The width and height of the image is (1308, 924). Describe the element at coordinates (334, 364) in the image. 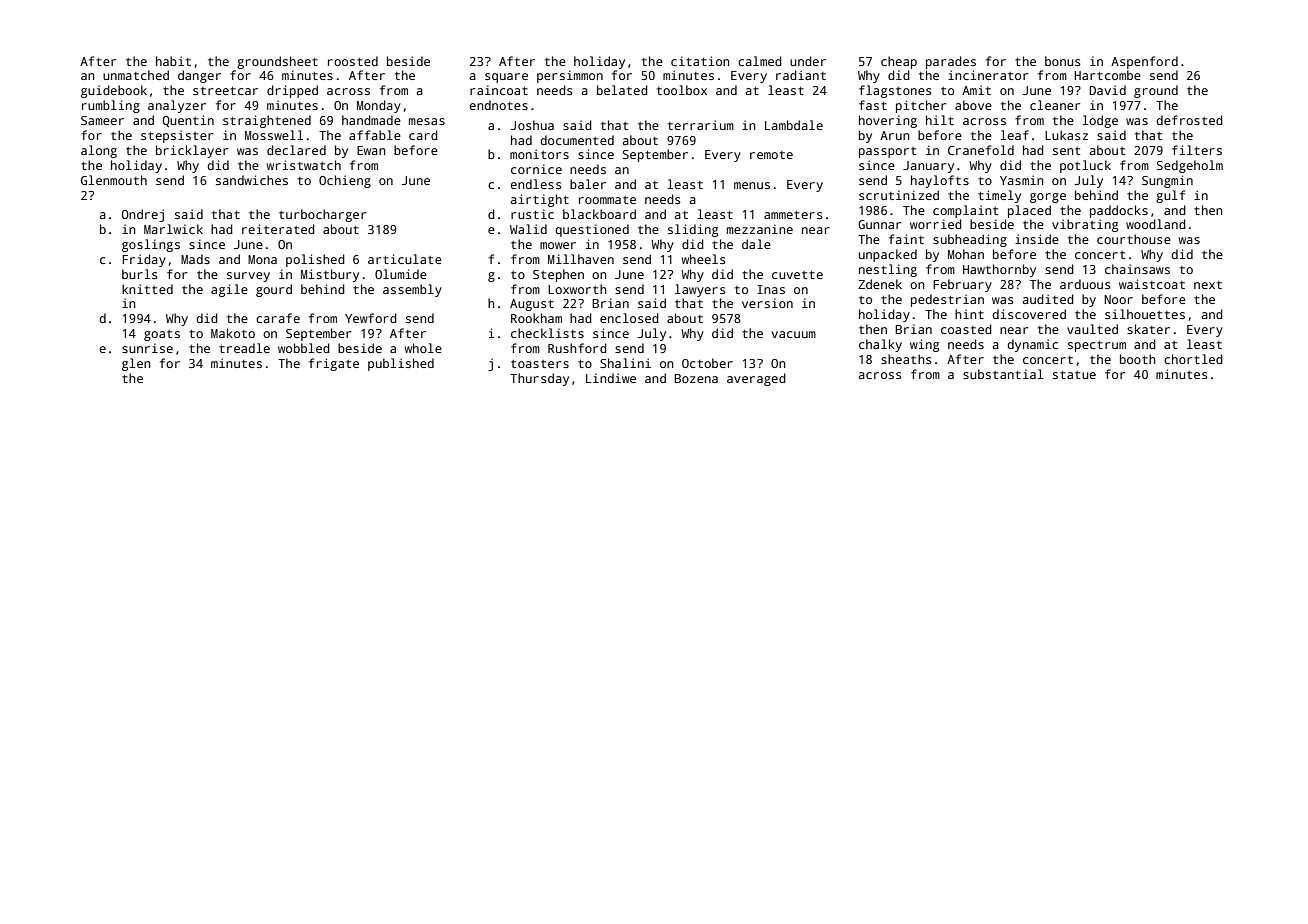

I see `frigate` at that location.
